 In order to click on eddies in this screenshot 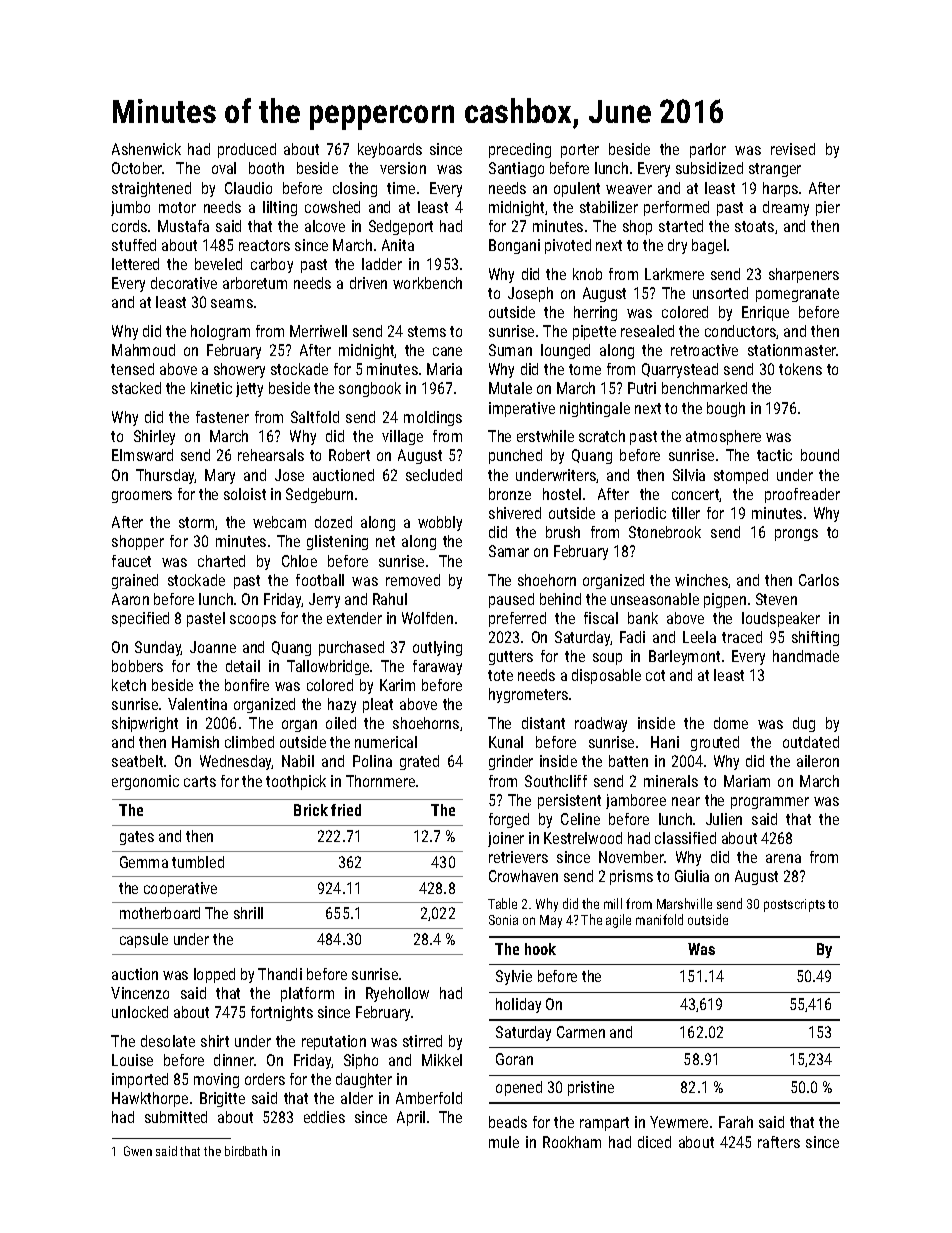, I will do `click(324, 1117)`.
